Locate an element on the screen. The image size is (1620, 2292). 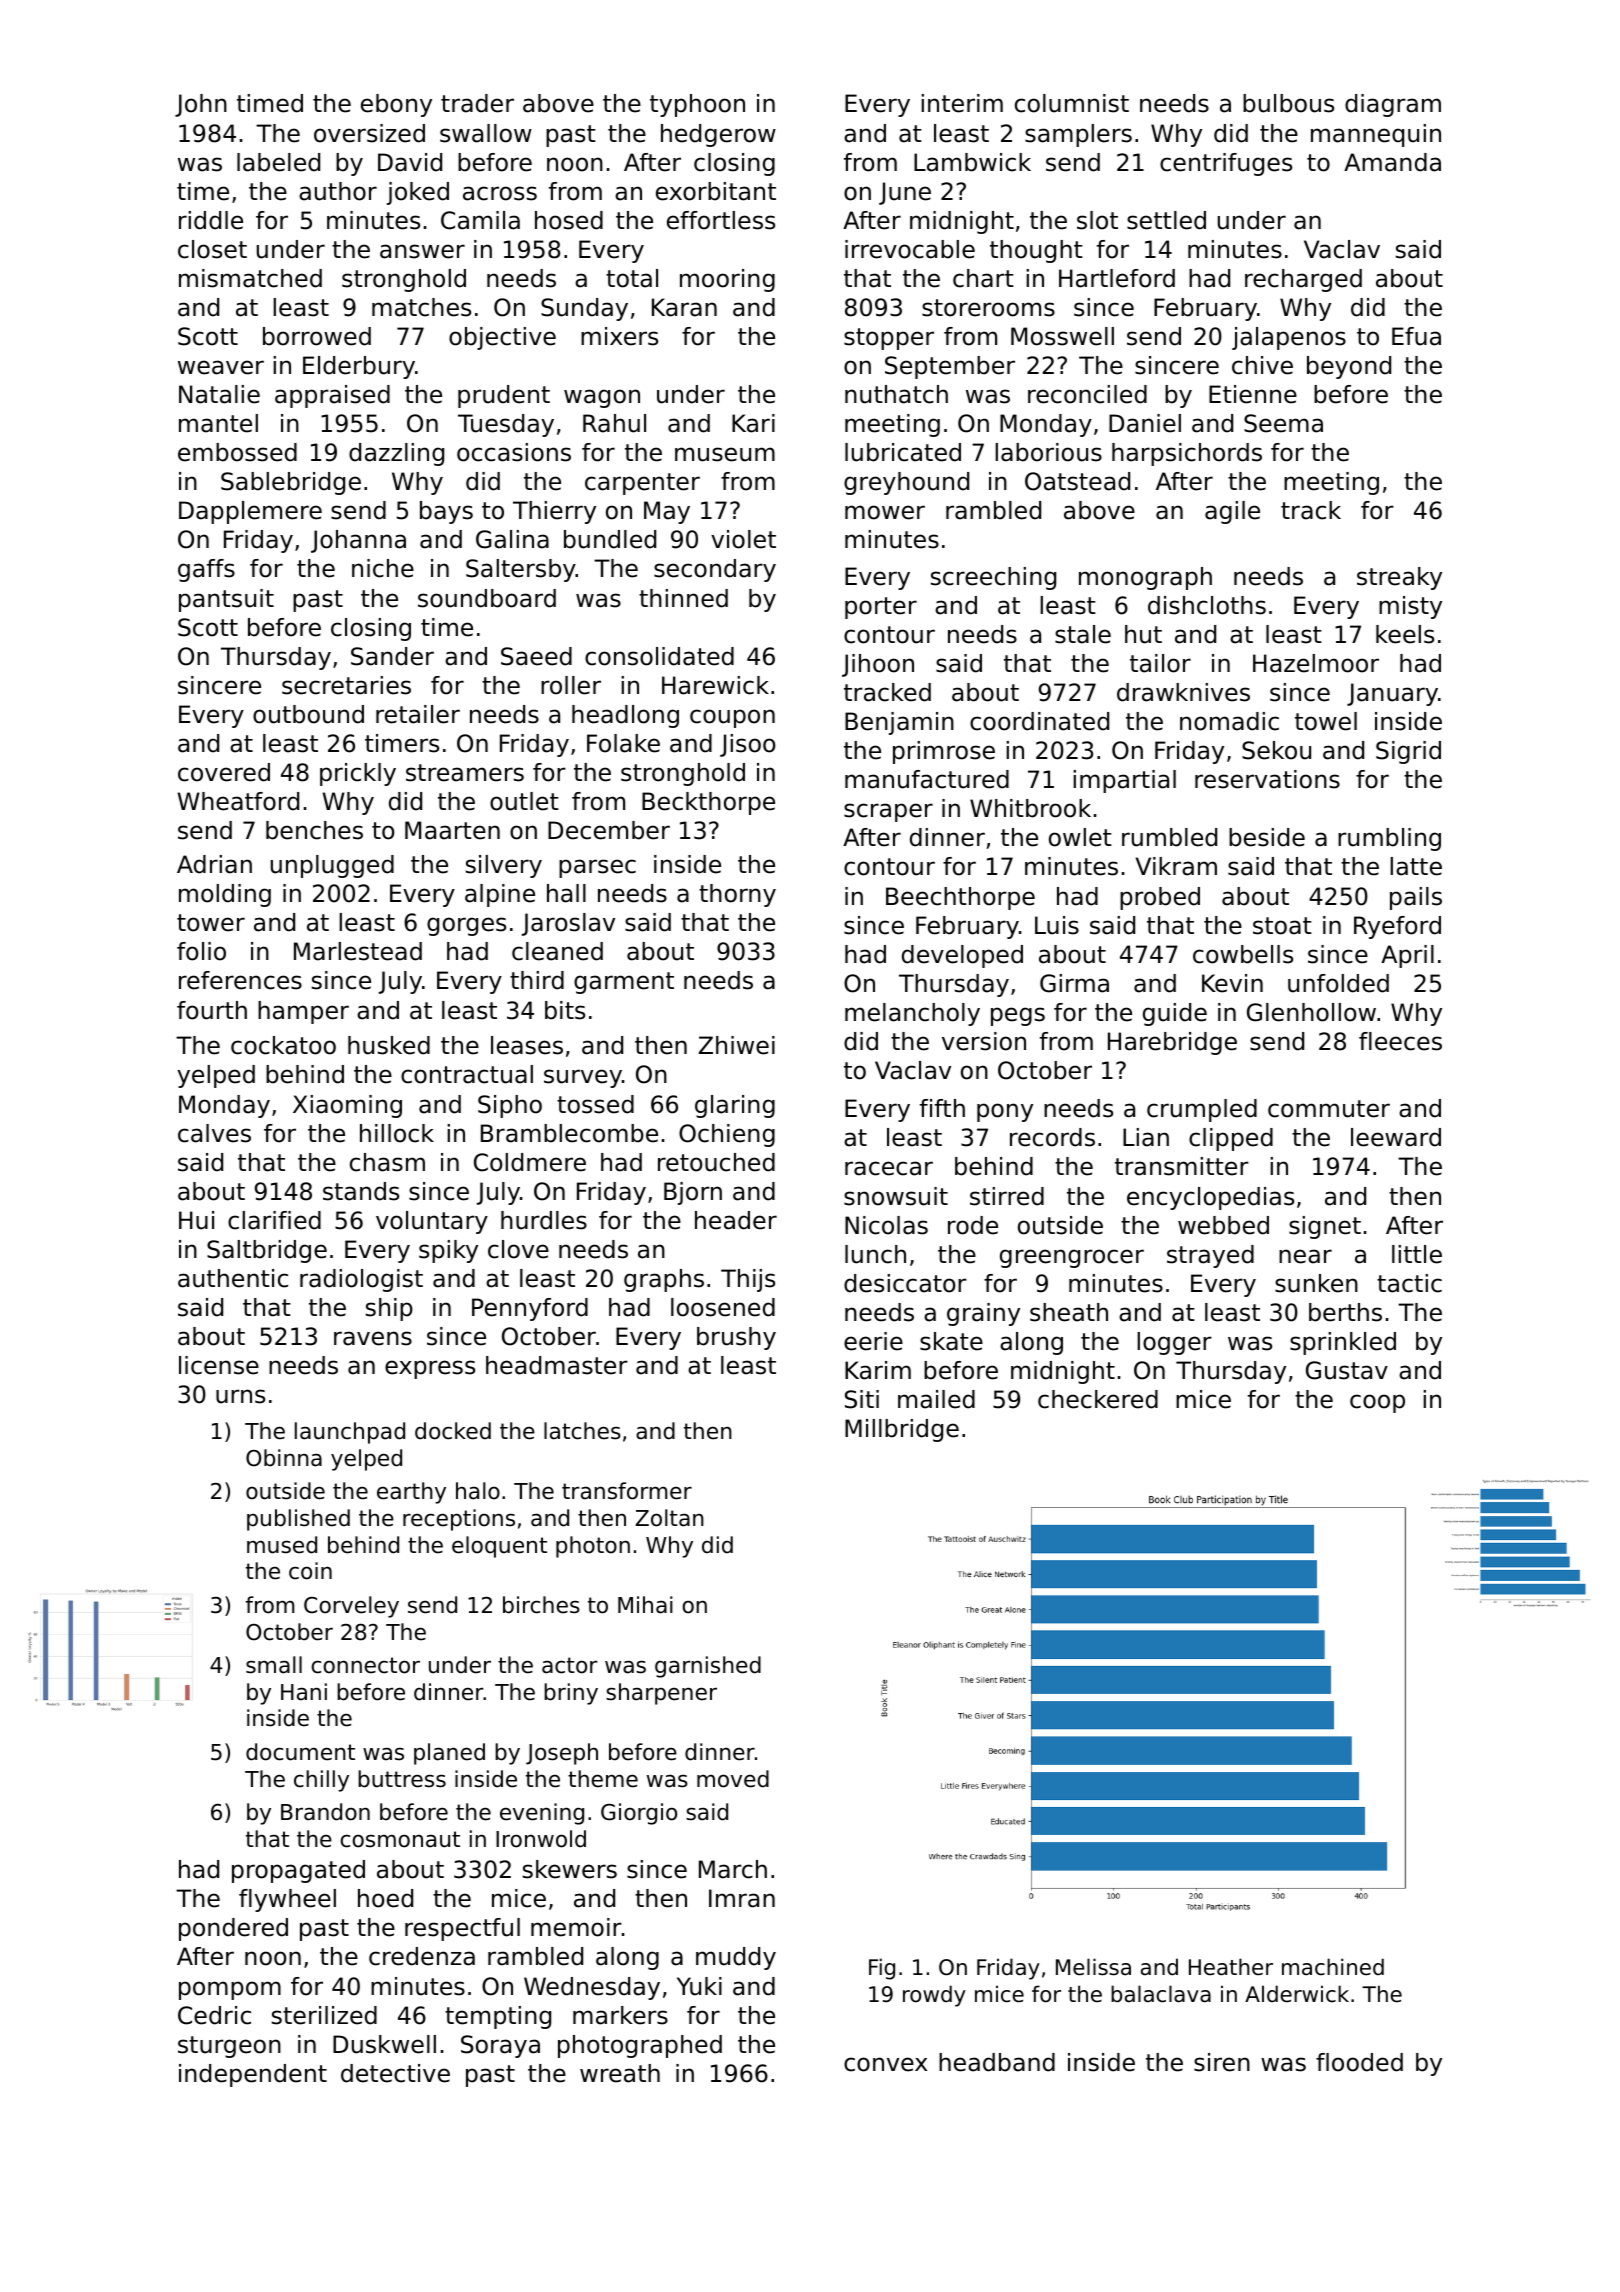
encyclopedias is located at coordinates (1210, 1198).
